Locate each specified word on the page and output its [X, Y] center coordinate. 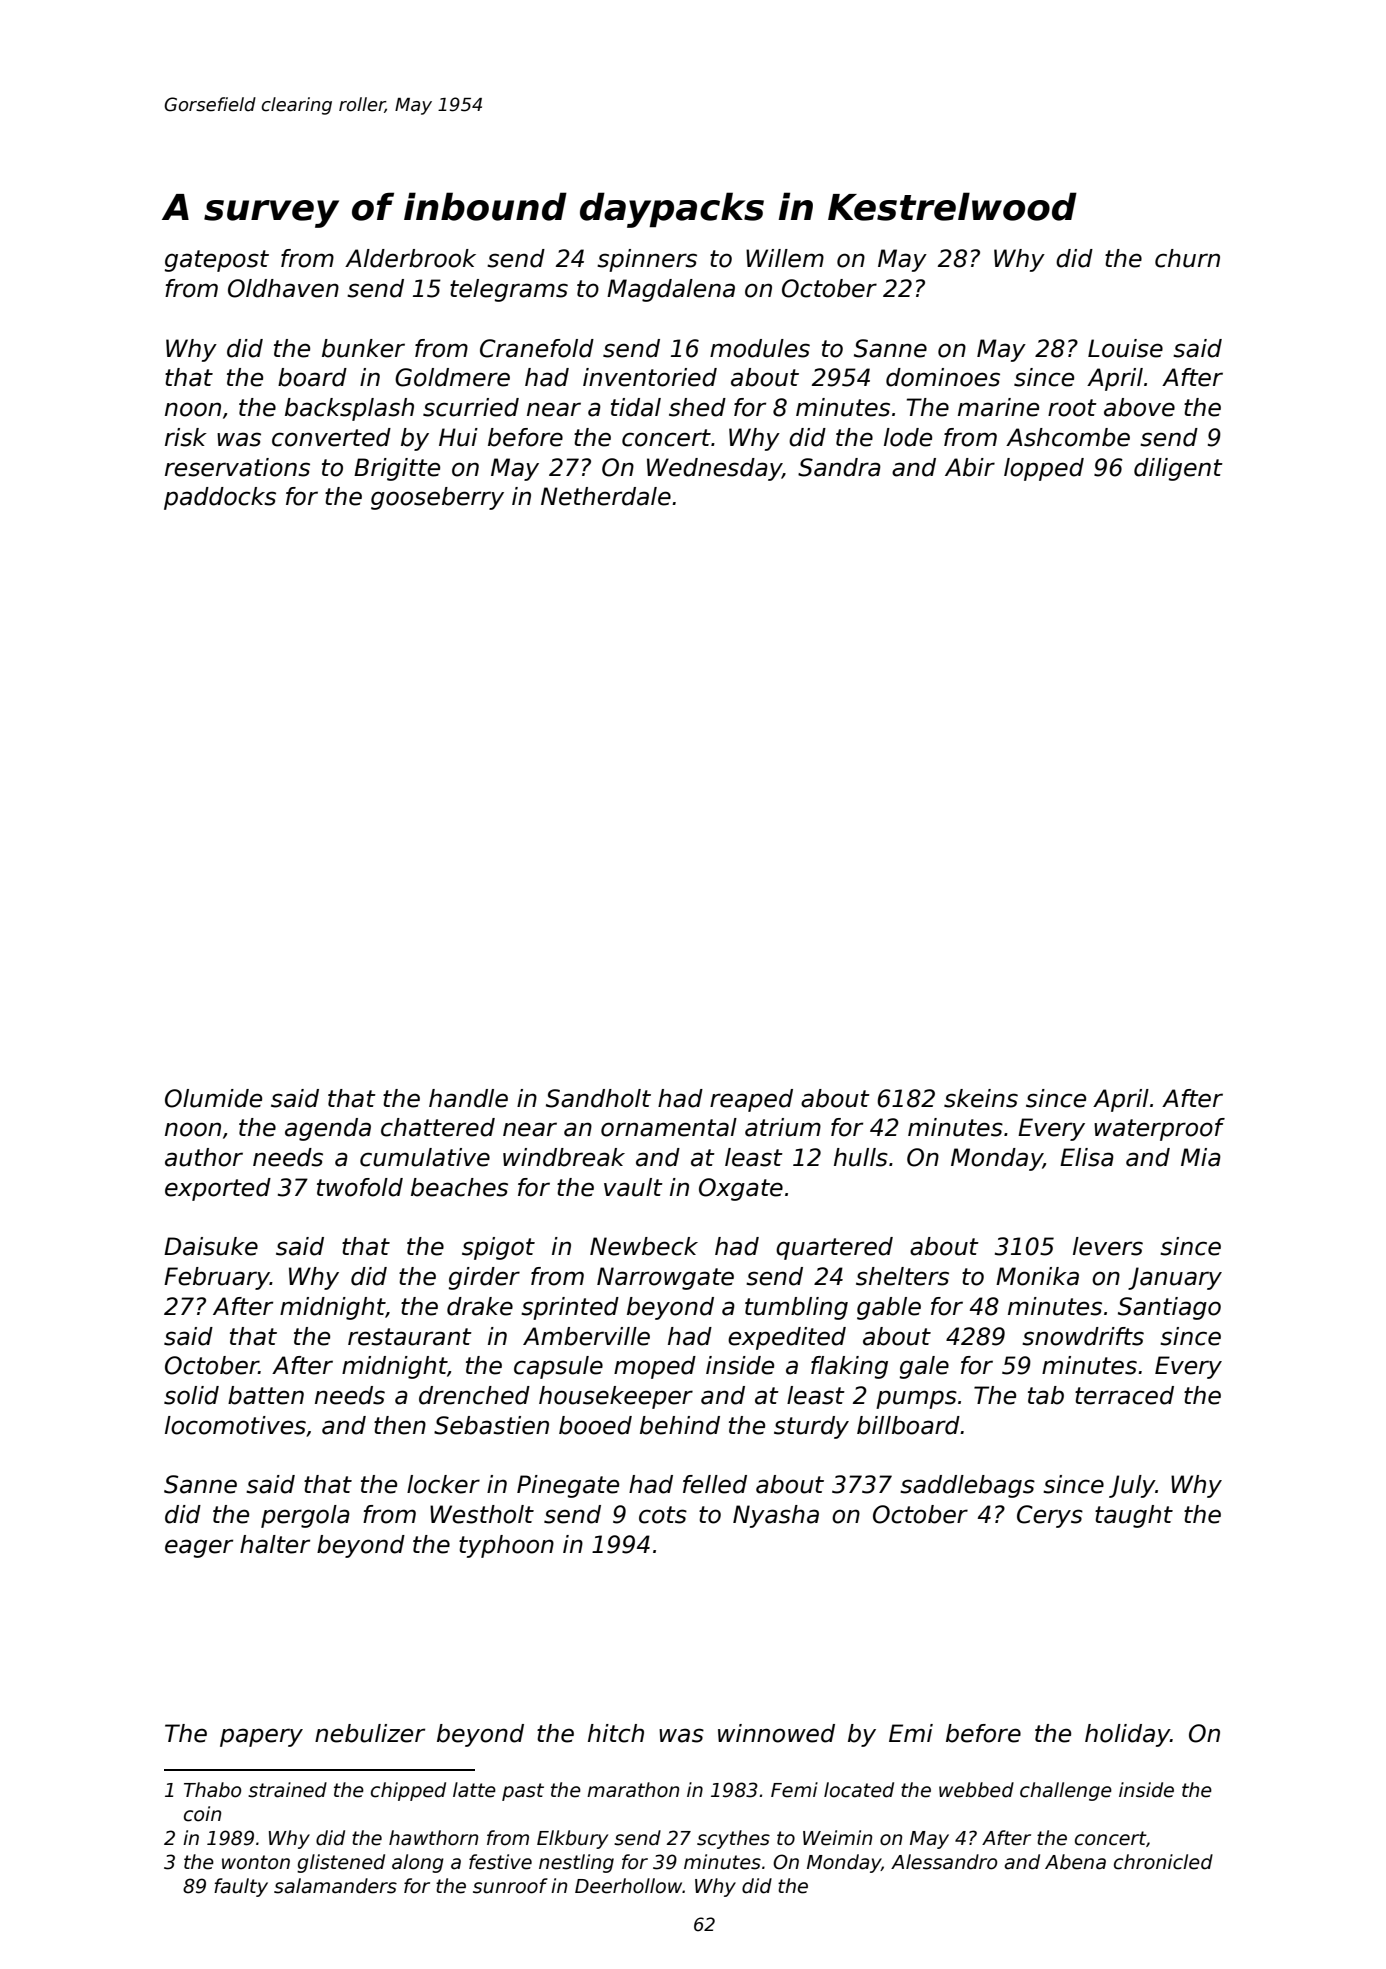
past [523, 1792]
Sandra [839, 467]
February [217, 1278]
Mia [1201, 1157]
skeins [981, 1098]
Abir [970, 467]
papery [261, 1737]
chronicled [1163, 1862]
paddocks [220, 498]
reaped [751, 1100]
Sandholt [598, 1098]
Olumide [213, 1098]
